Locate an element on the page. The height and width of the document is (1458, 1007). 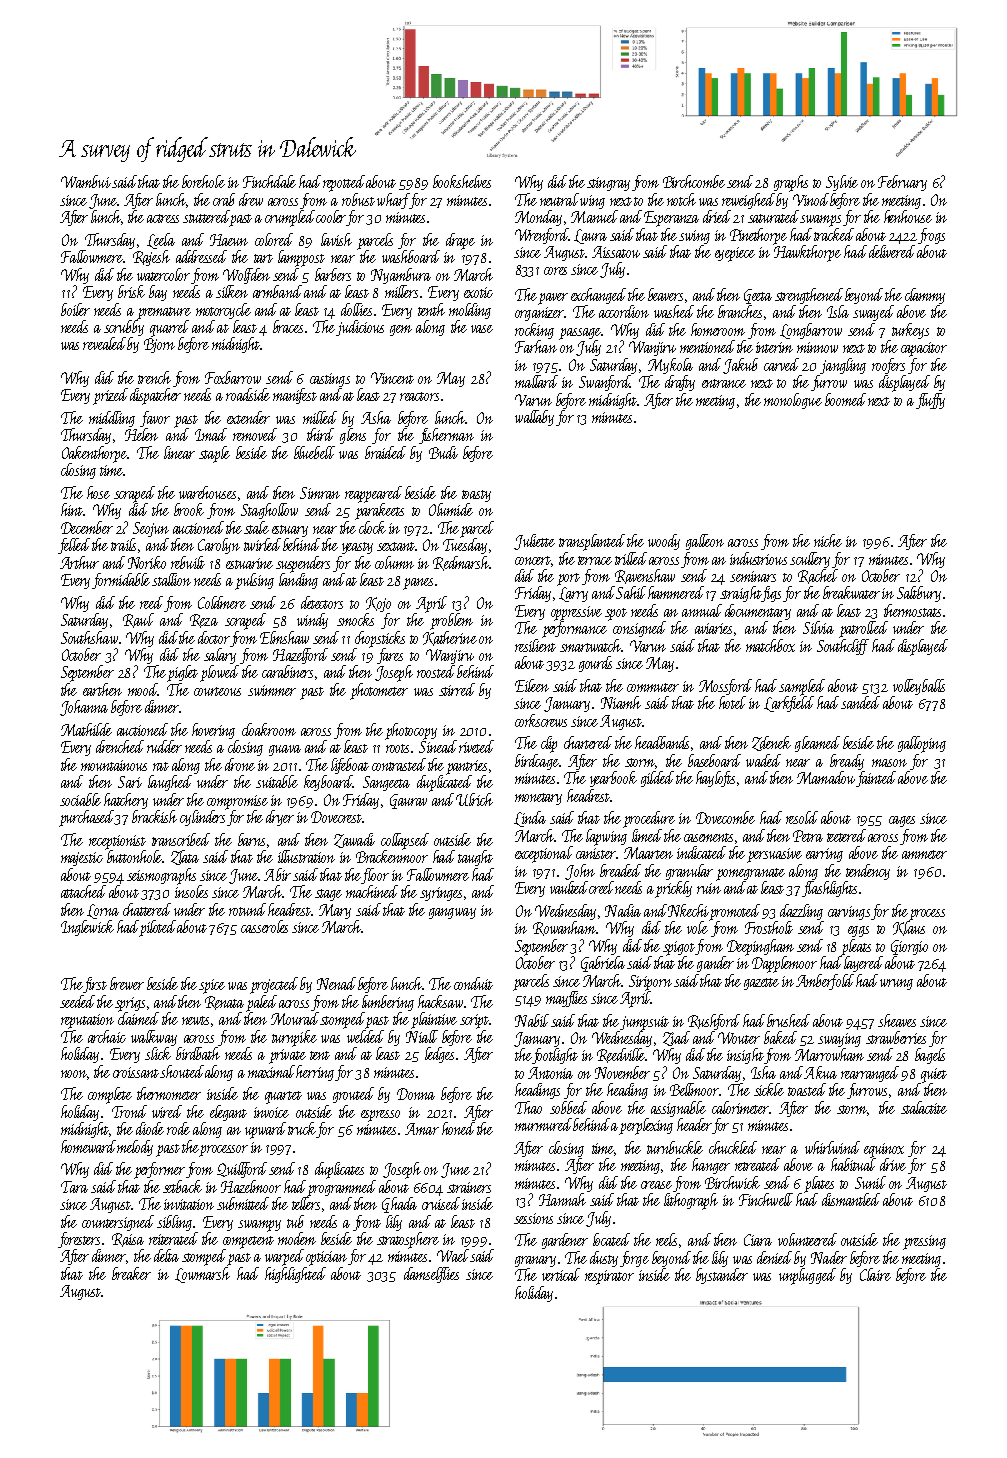
roosted is located at coordinates (436, 671).
